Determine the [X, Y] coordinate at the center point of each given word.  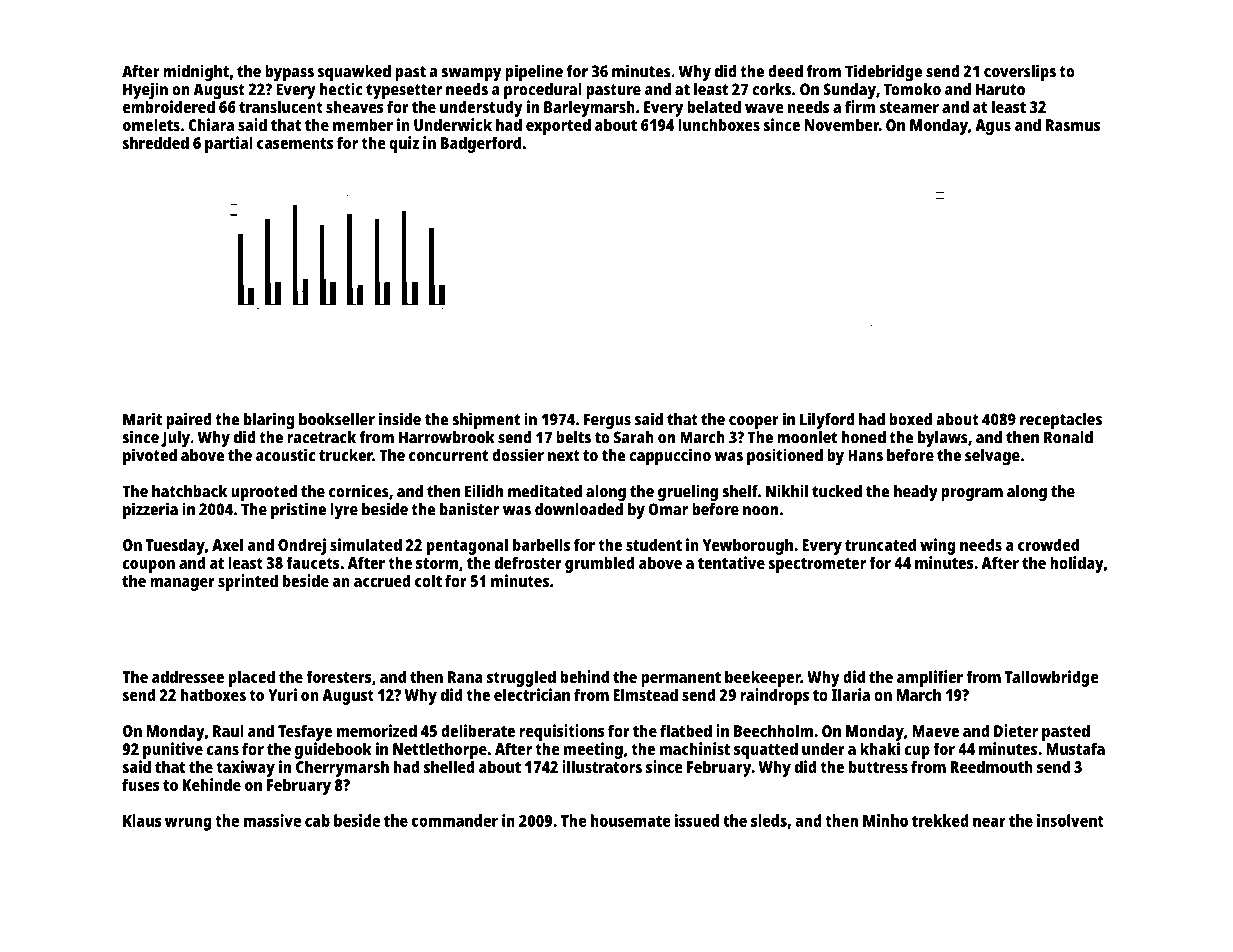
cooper [754, 422]
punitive [173, 750]
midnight [196, 72]
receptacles [1061, 421]
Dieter [1016, 730]
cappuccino [670, 456]
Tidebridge [883, 72]
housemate [631, 820]
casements [295, 143]
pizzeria [150, 510]
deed [785, 71]
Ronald [1068, 437]
